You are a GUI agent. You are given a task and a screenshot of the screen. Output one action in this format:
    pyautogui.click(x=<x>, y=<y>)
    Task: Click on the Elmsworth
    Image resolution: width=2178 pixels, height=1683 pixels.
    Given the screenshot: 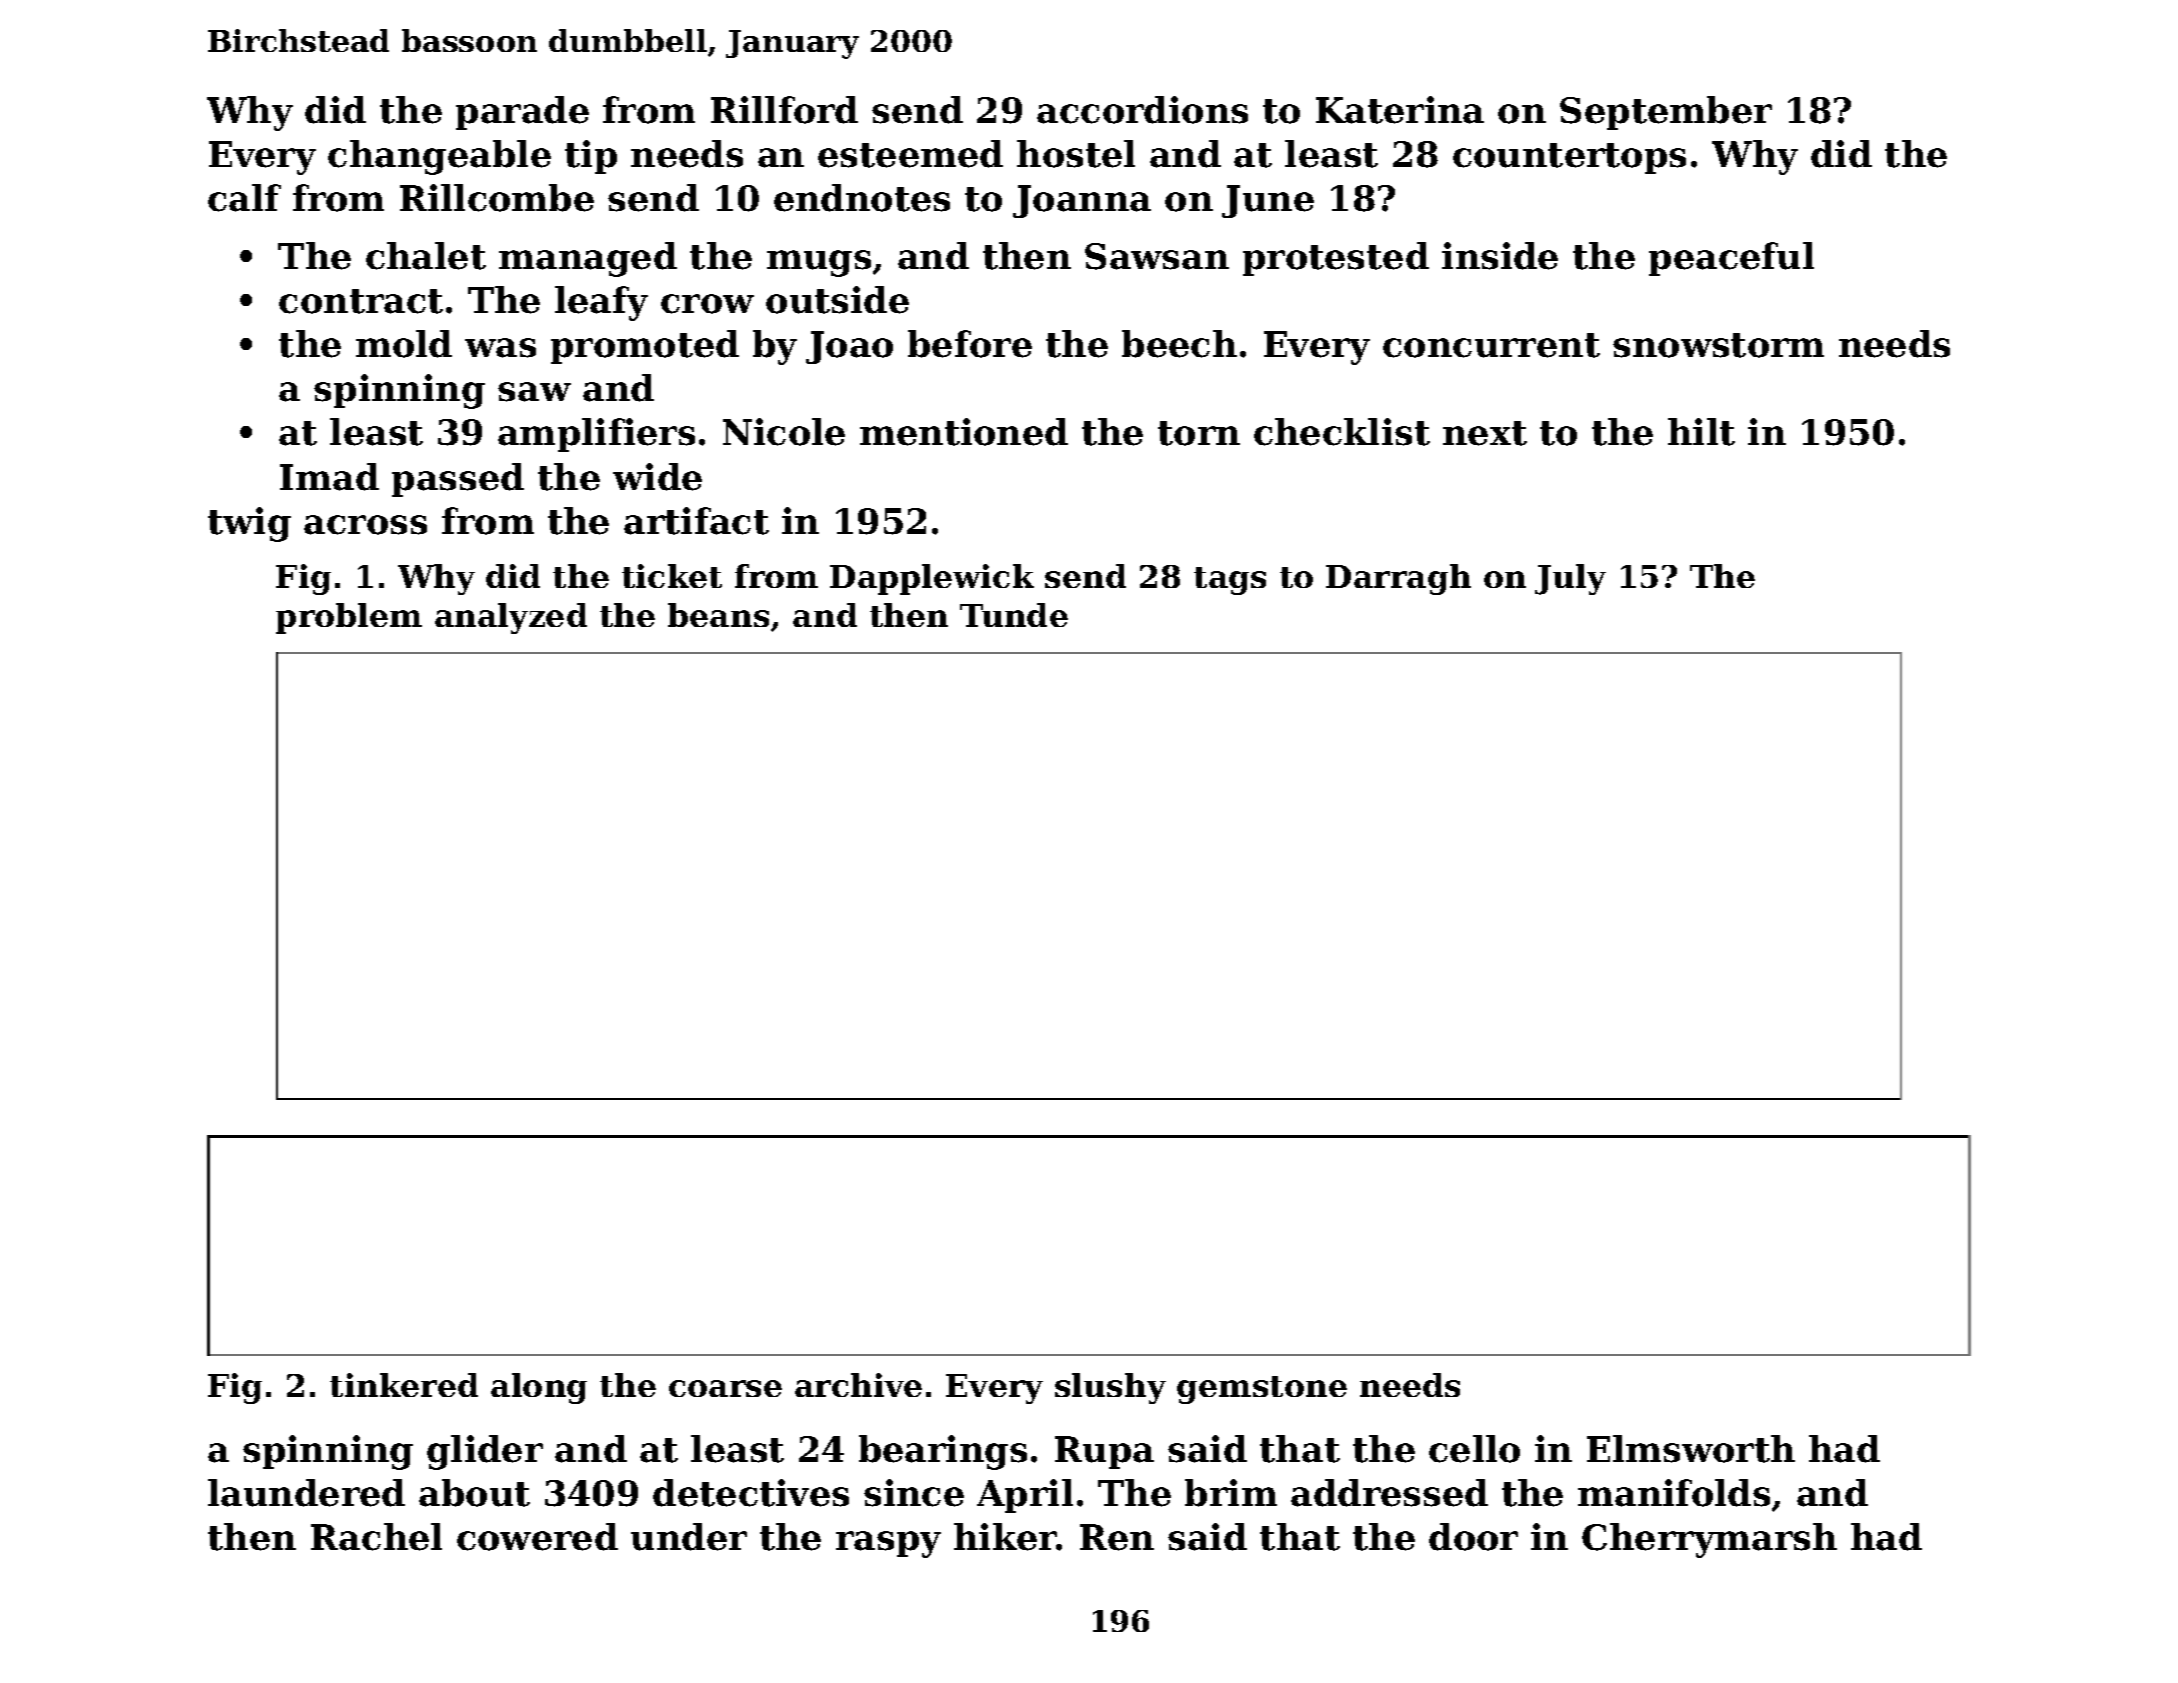 What is the action you would take?
    pyautogui.click(x=1691, y=1449)
